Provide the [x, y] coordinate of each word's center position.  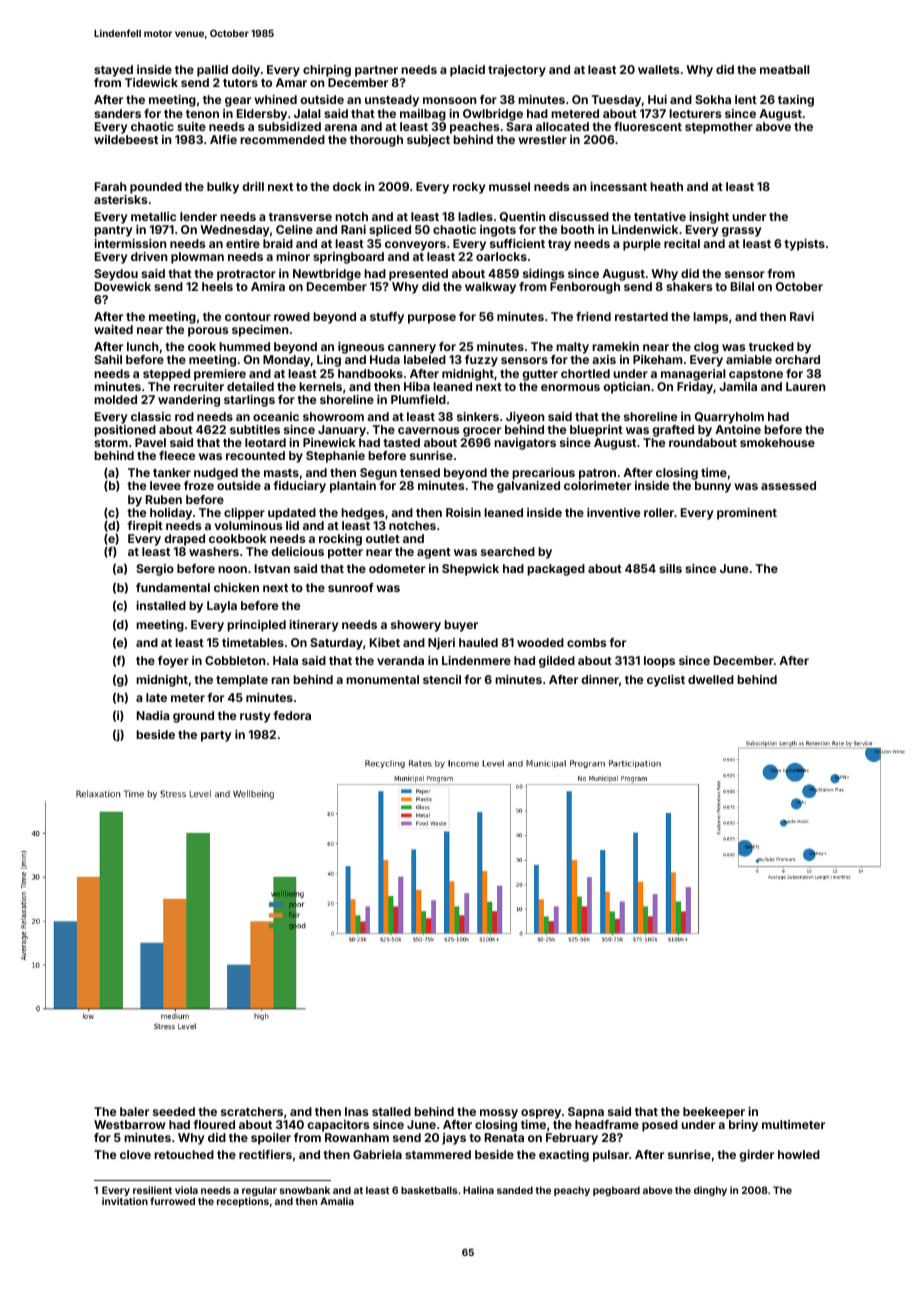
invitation [125, 1201]
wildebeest [126, 139]
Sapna [586, 1113]
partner [376, 71]
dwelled [711, 679]
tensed [420, 472]
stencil [442, 679]
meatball [785, 69]
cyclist [666, 681]
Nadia [153, 715]
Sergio [155, 570]
